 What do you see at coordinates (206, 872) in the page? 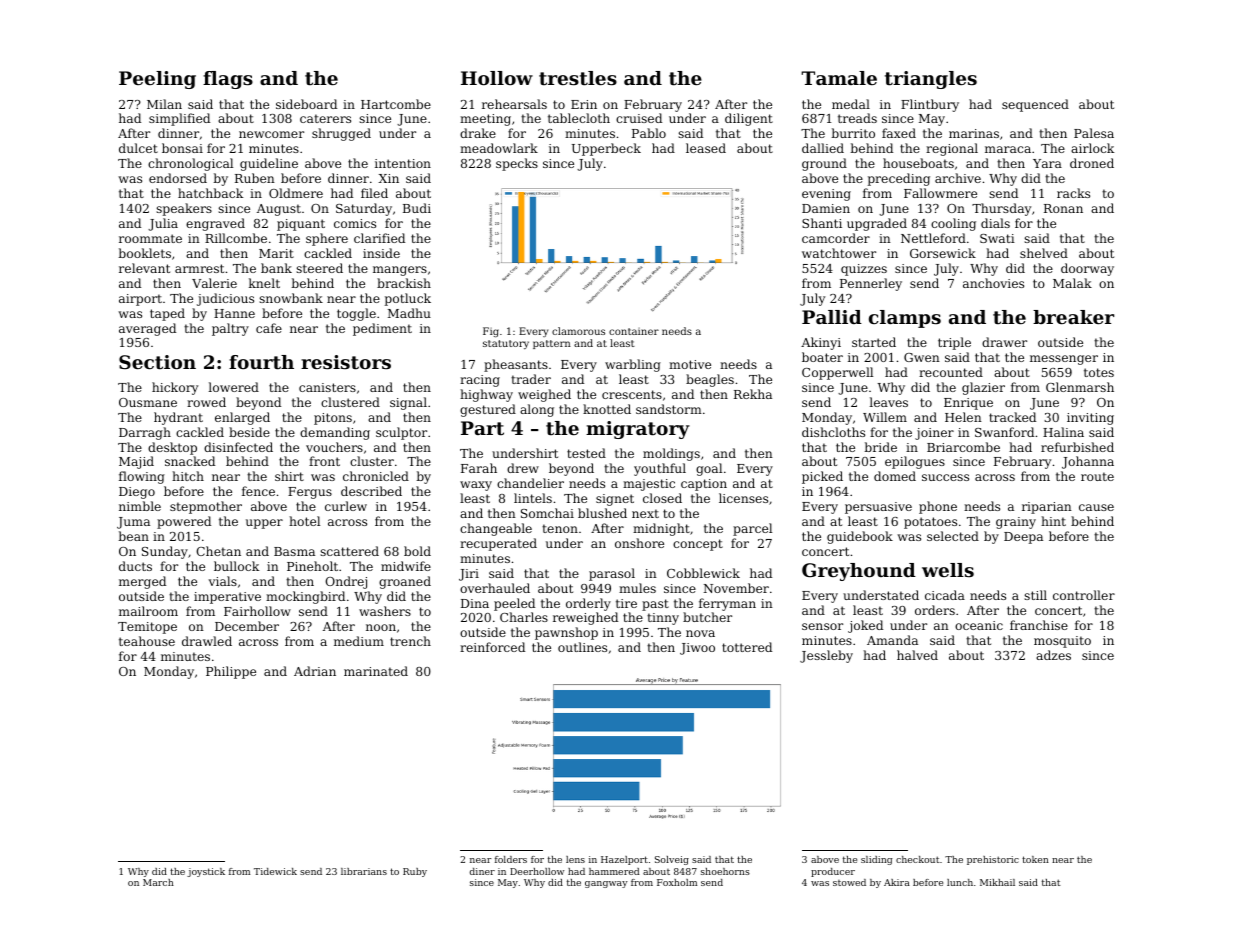
I see `joystick` at bounding box center [206, 872].
